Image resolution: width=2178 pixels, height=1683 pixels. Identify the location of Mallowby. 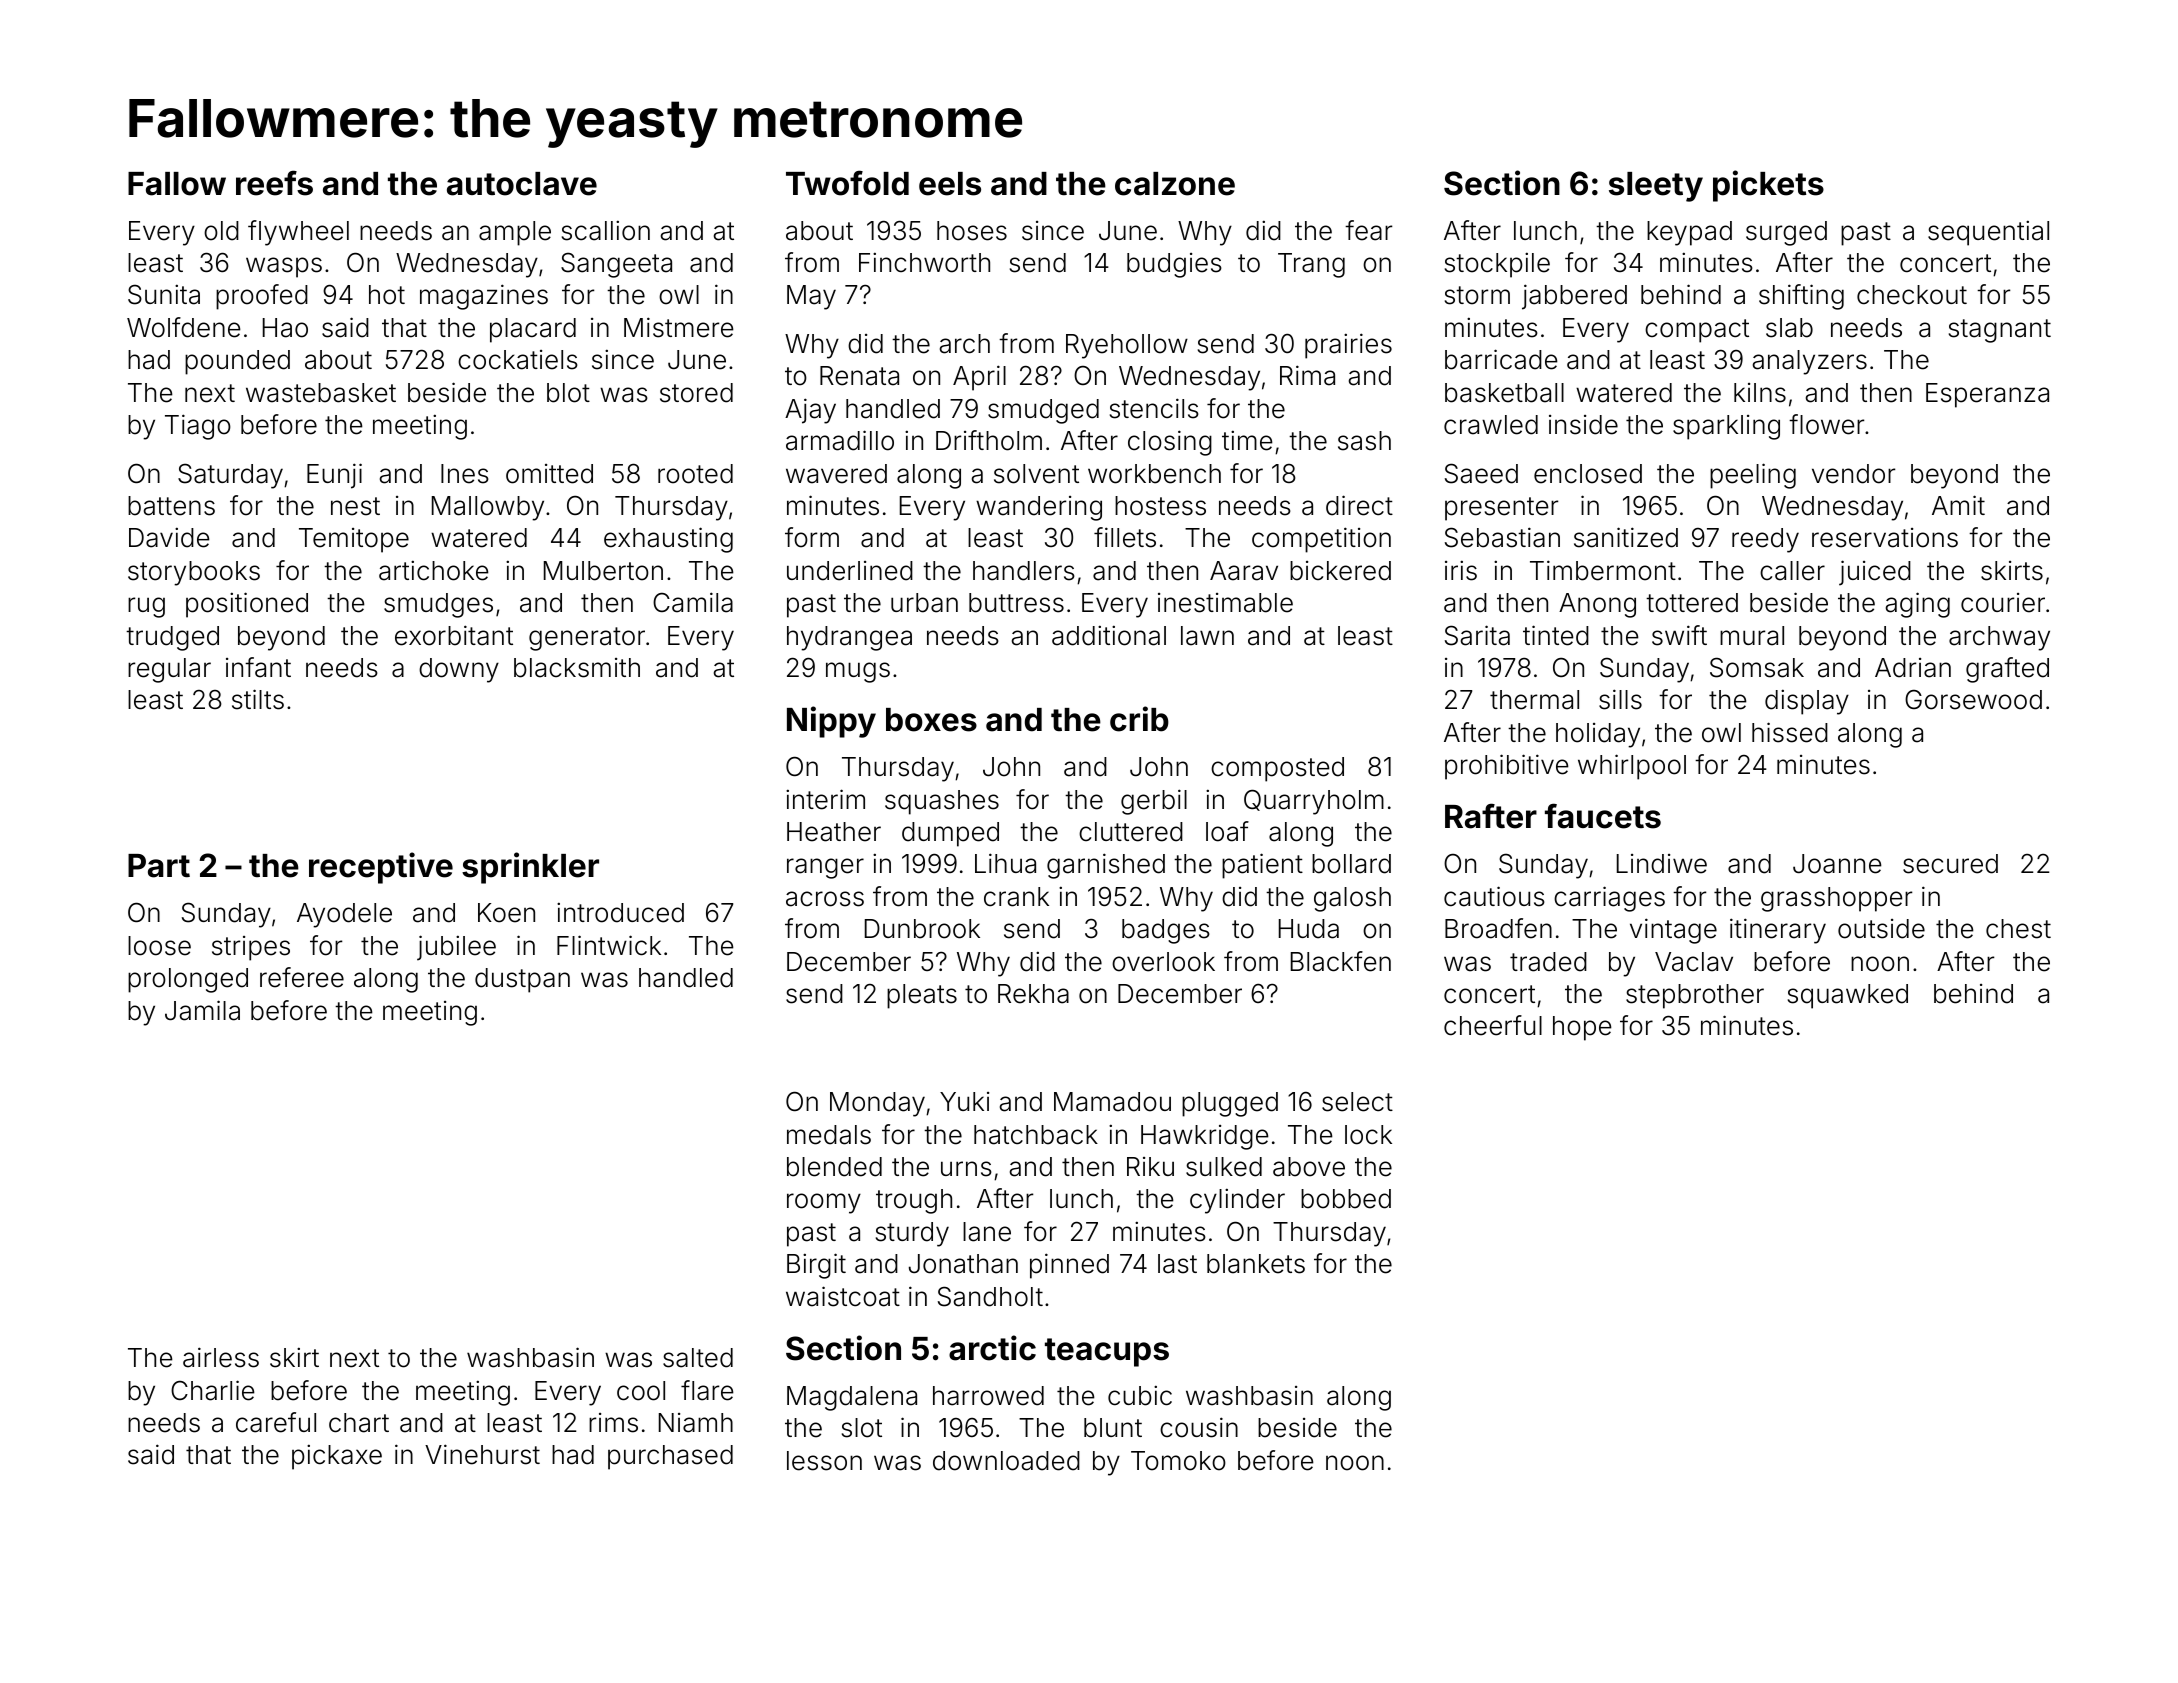
(488, 508).
